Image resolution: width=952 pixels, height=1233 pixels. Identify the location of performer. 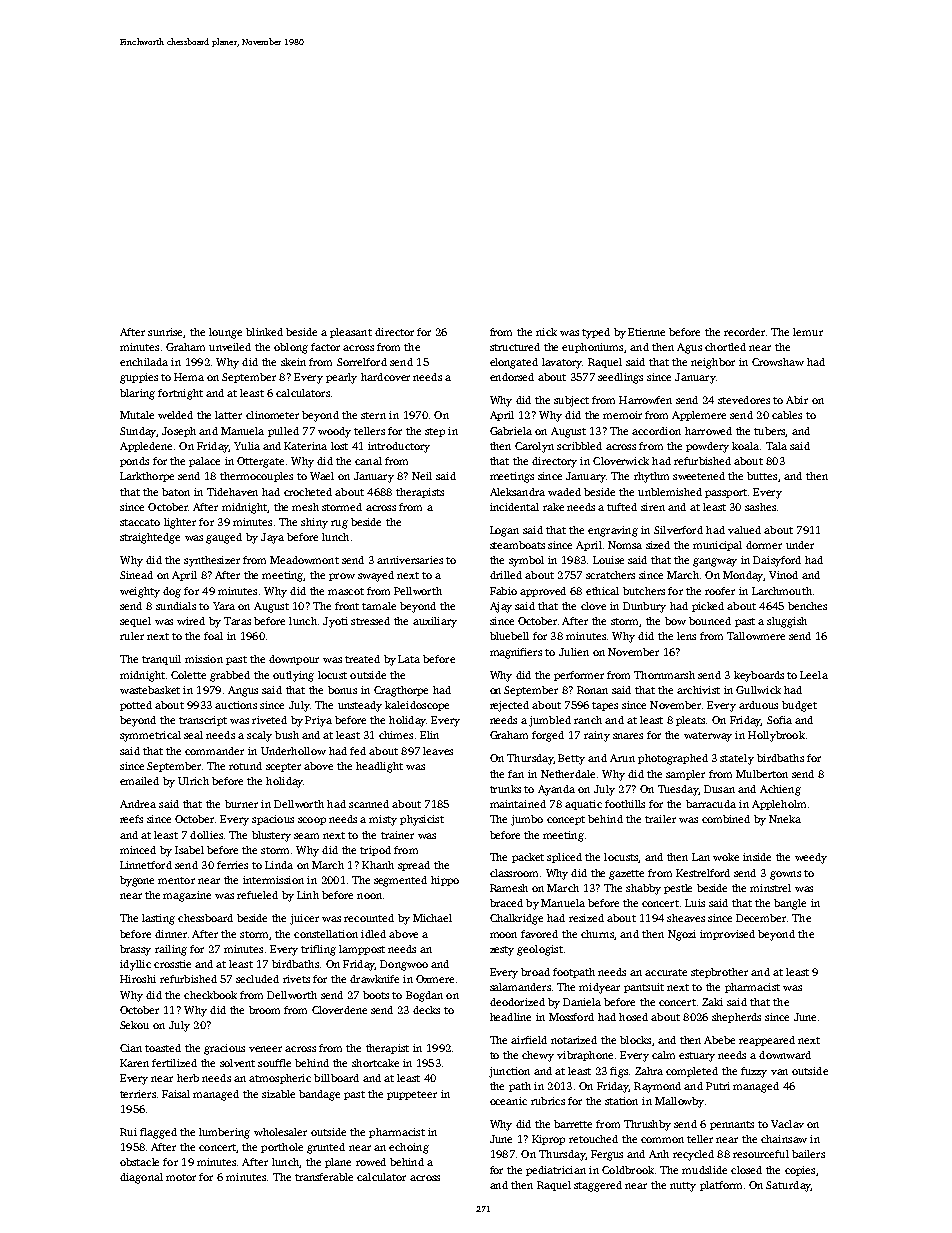
(579, 676).
